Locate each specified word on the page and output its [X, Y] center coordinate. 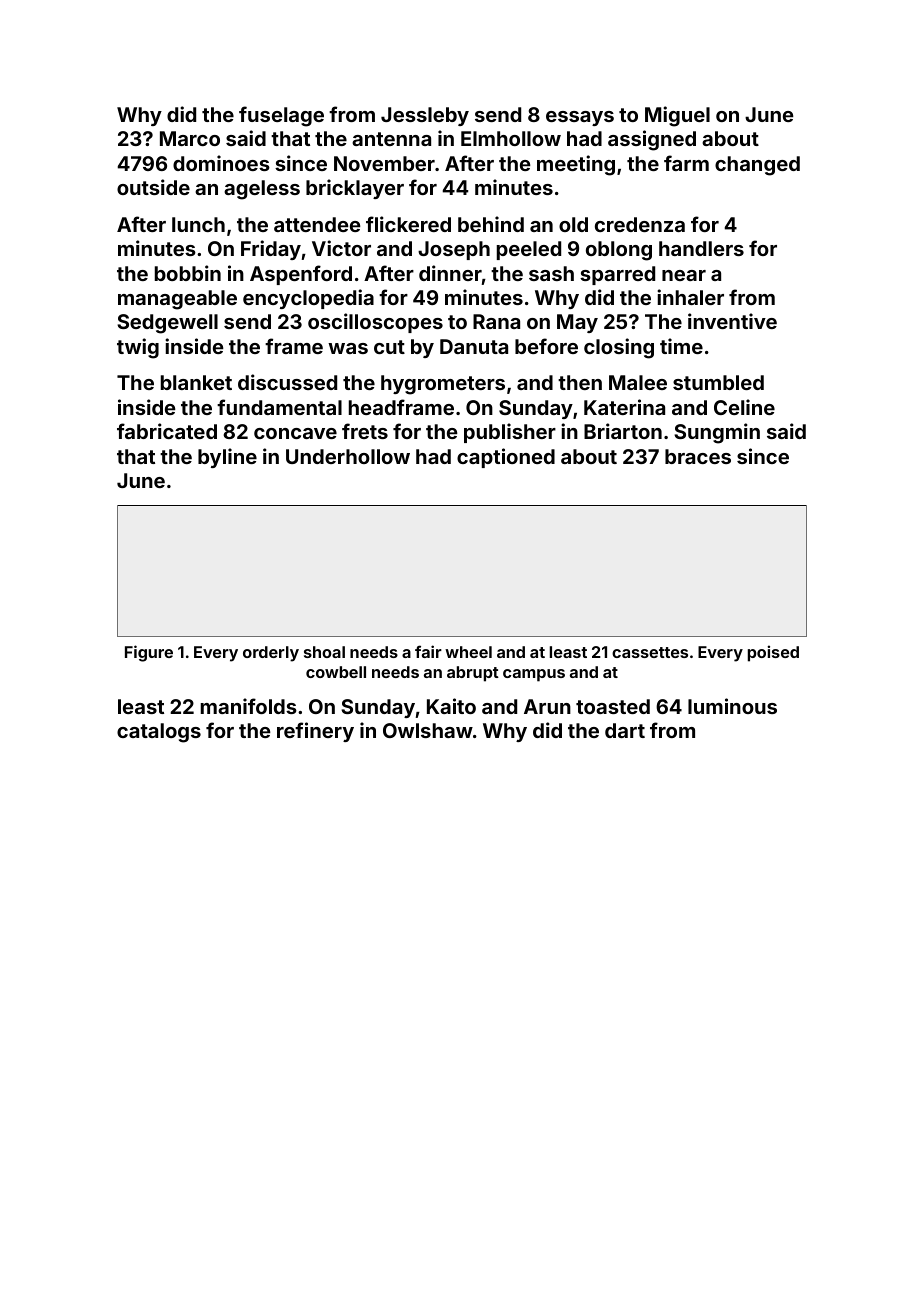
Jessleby [425, 116]
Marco [190, 138]
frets [365, 431]
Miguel [677, 116]
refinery [315, 732]
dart [625, 730]
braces [698, 456]
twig [138, 348]
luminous [732, 706]
